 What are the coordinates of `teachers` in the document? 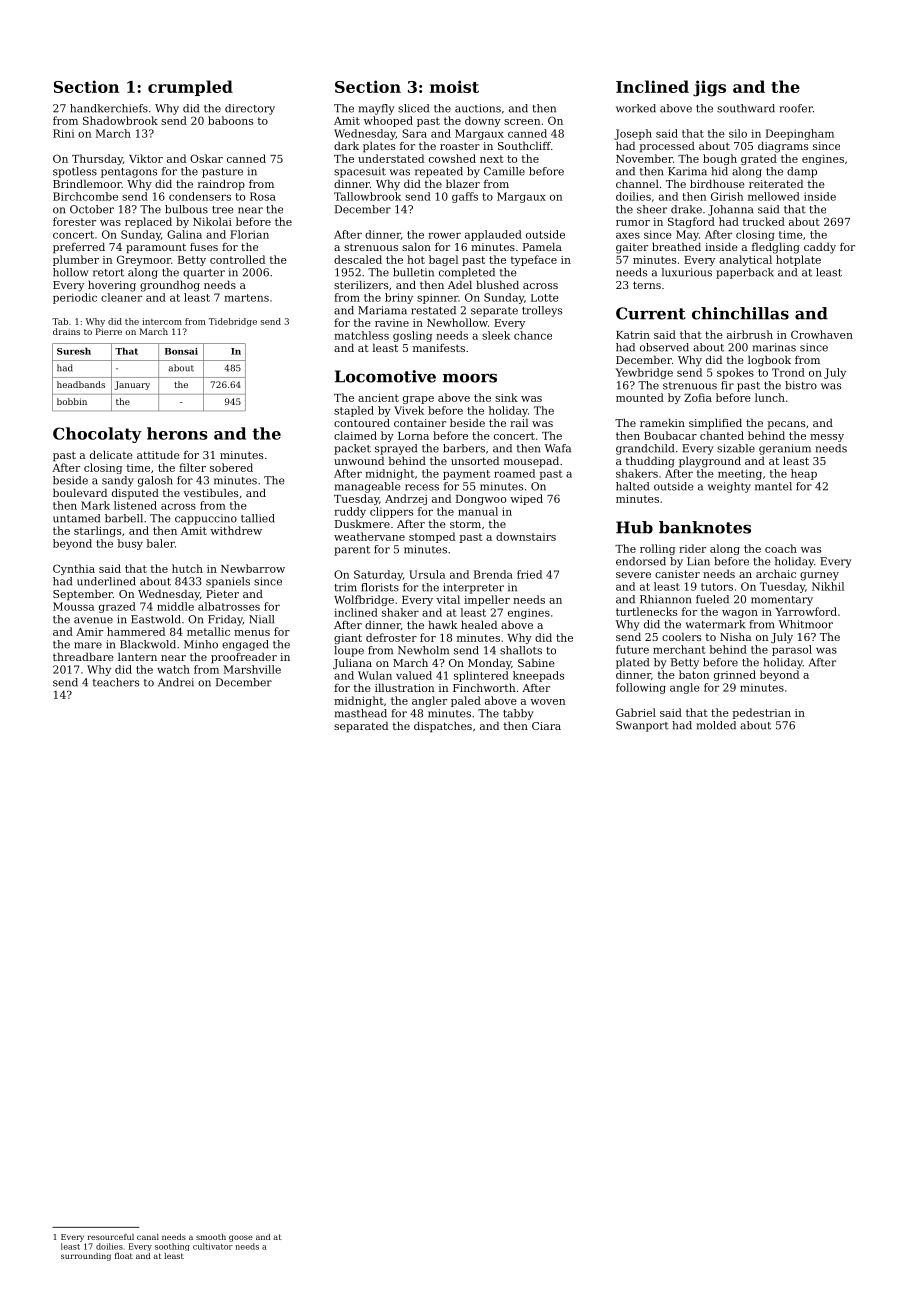 It's located at (116, 682).
